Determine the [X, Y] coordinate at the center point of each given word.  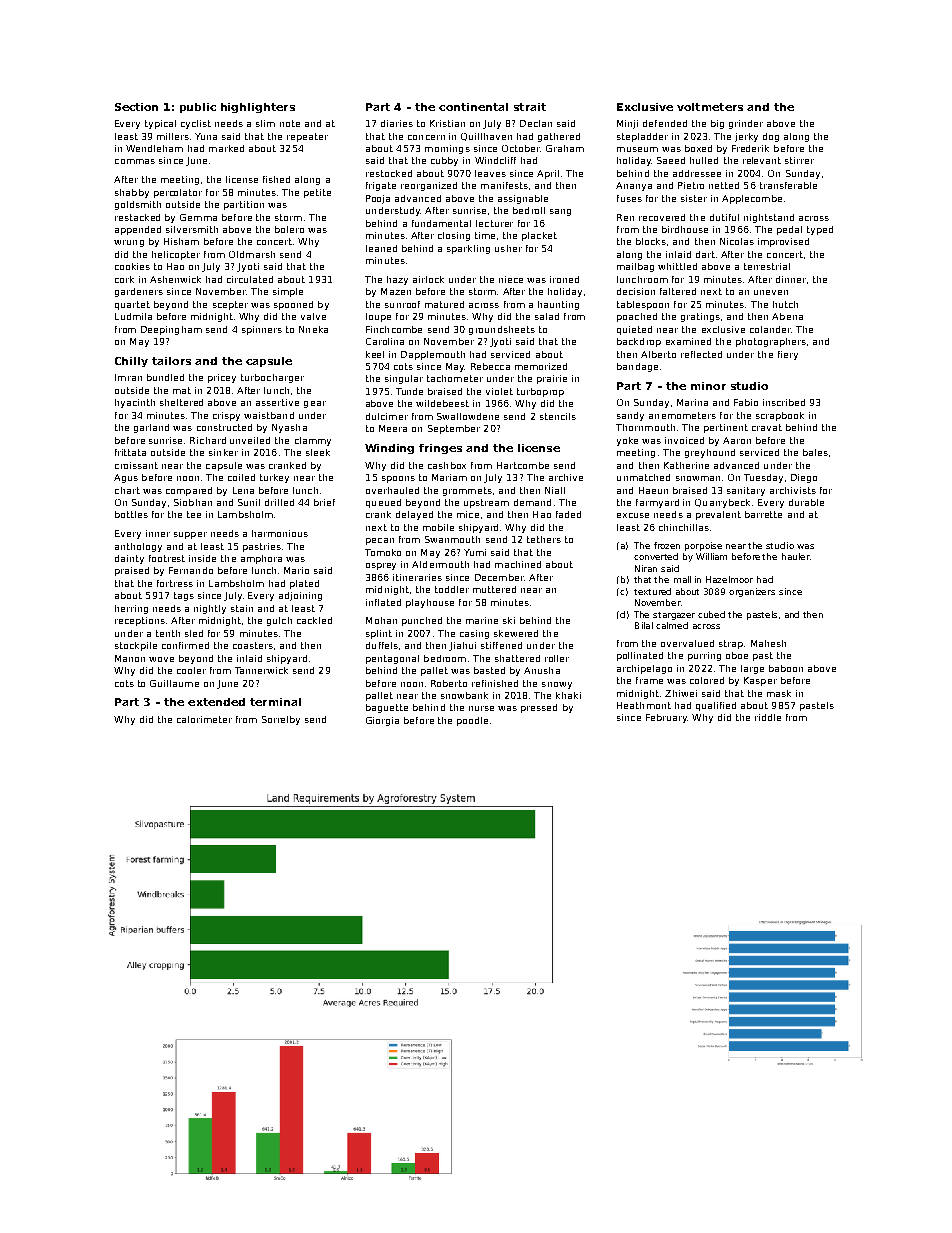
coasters [253, 645]
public [198, 108]
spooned [293, 305]
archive [566, 477]
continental [473, 107]
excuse [633, 515]
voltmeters [710, 107]
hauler [795, 556]
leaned [381, 248]
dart [705, 254]
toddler [452, 589]
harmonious [280, 533]
